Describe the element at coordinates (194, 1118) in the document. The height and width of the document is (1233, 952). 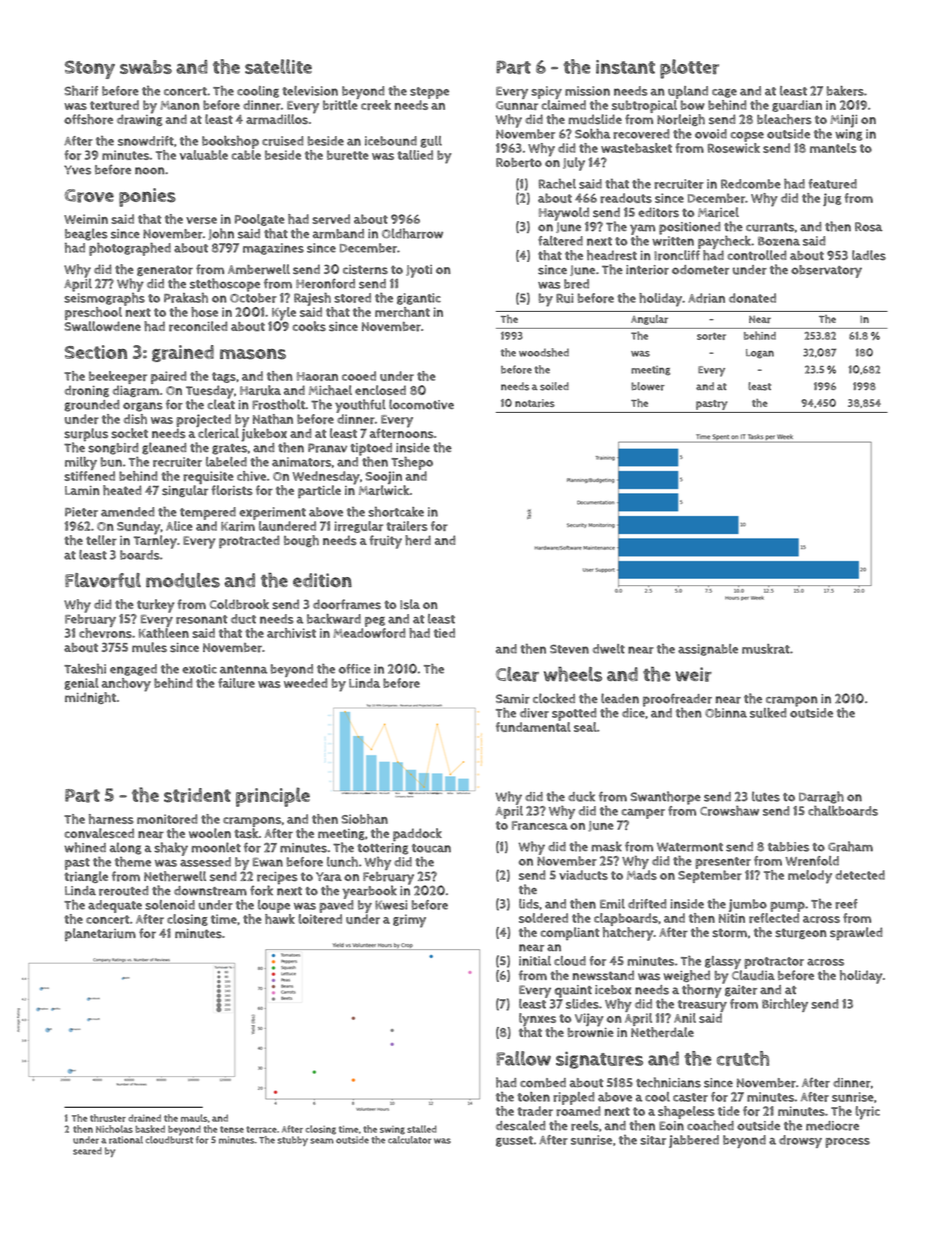
I see `mauls` at that location.
